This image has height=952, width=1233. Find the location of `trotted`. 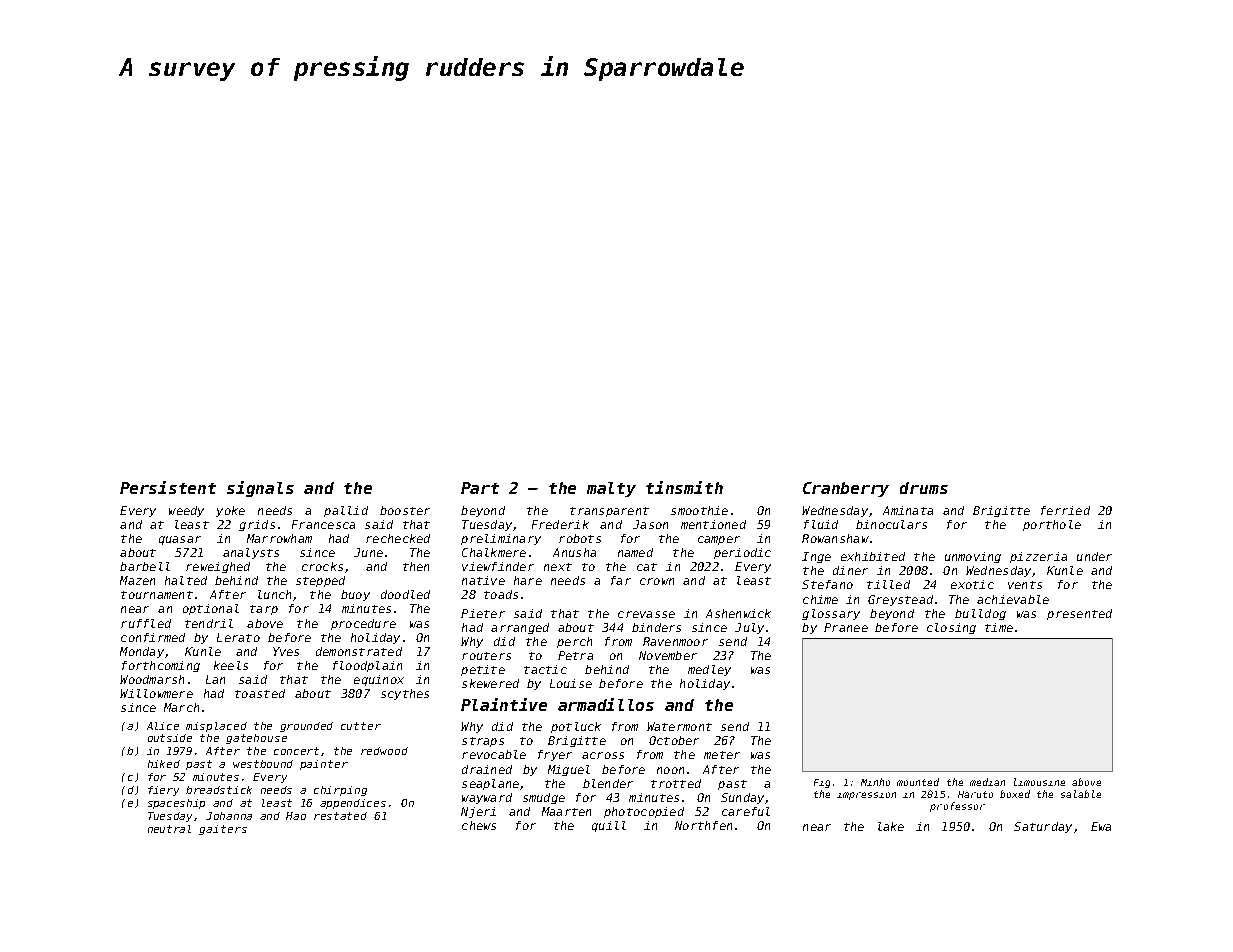

trotted is located at coordinates (676, 783).
